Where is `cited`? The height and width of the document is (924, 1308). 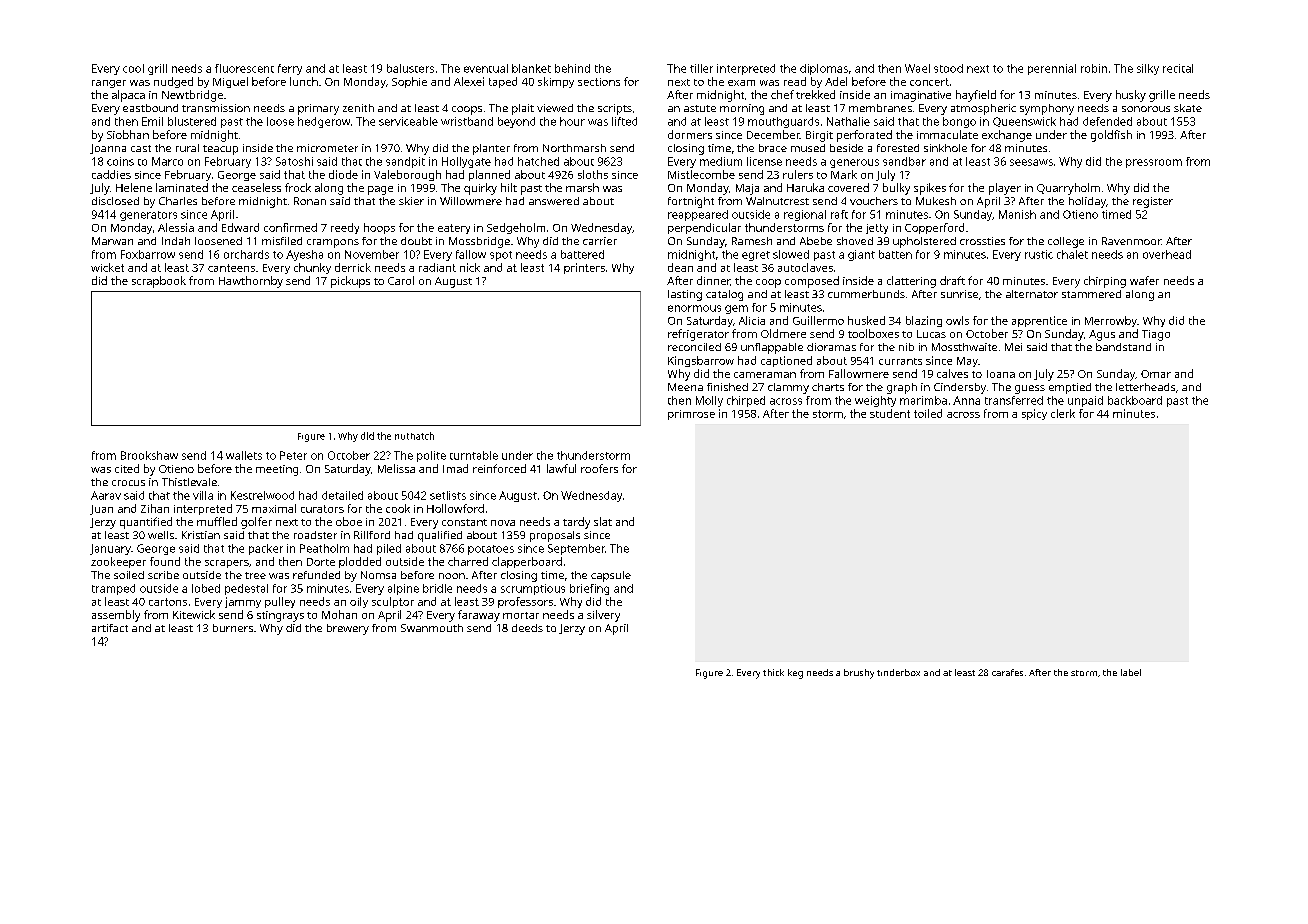 cited is located at coordinates (127, 468).
